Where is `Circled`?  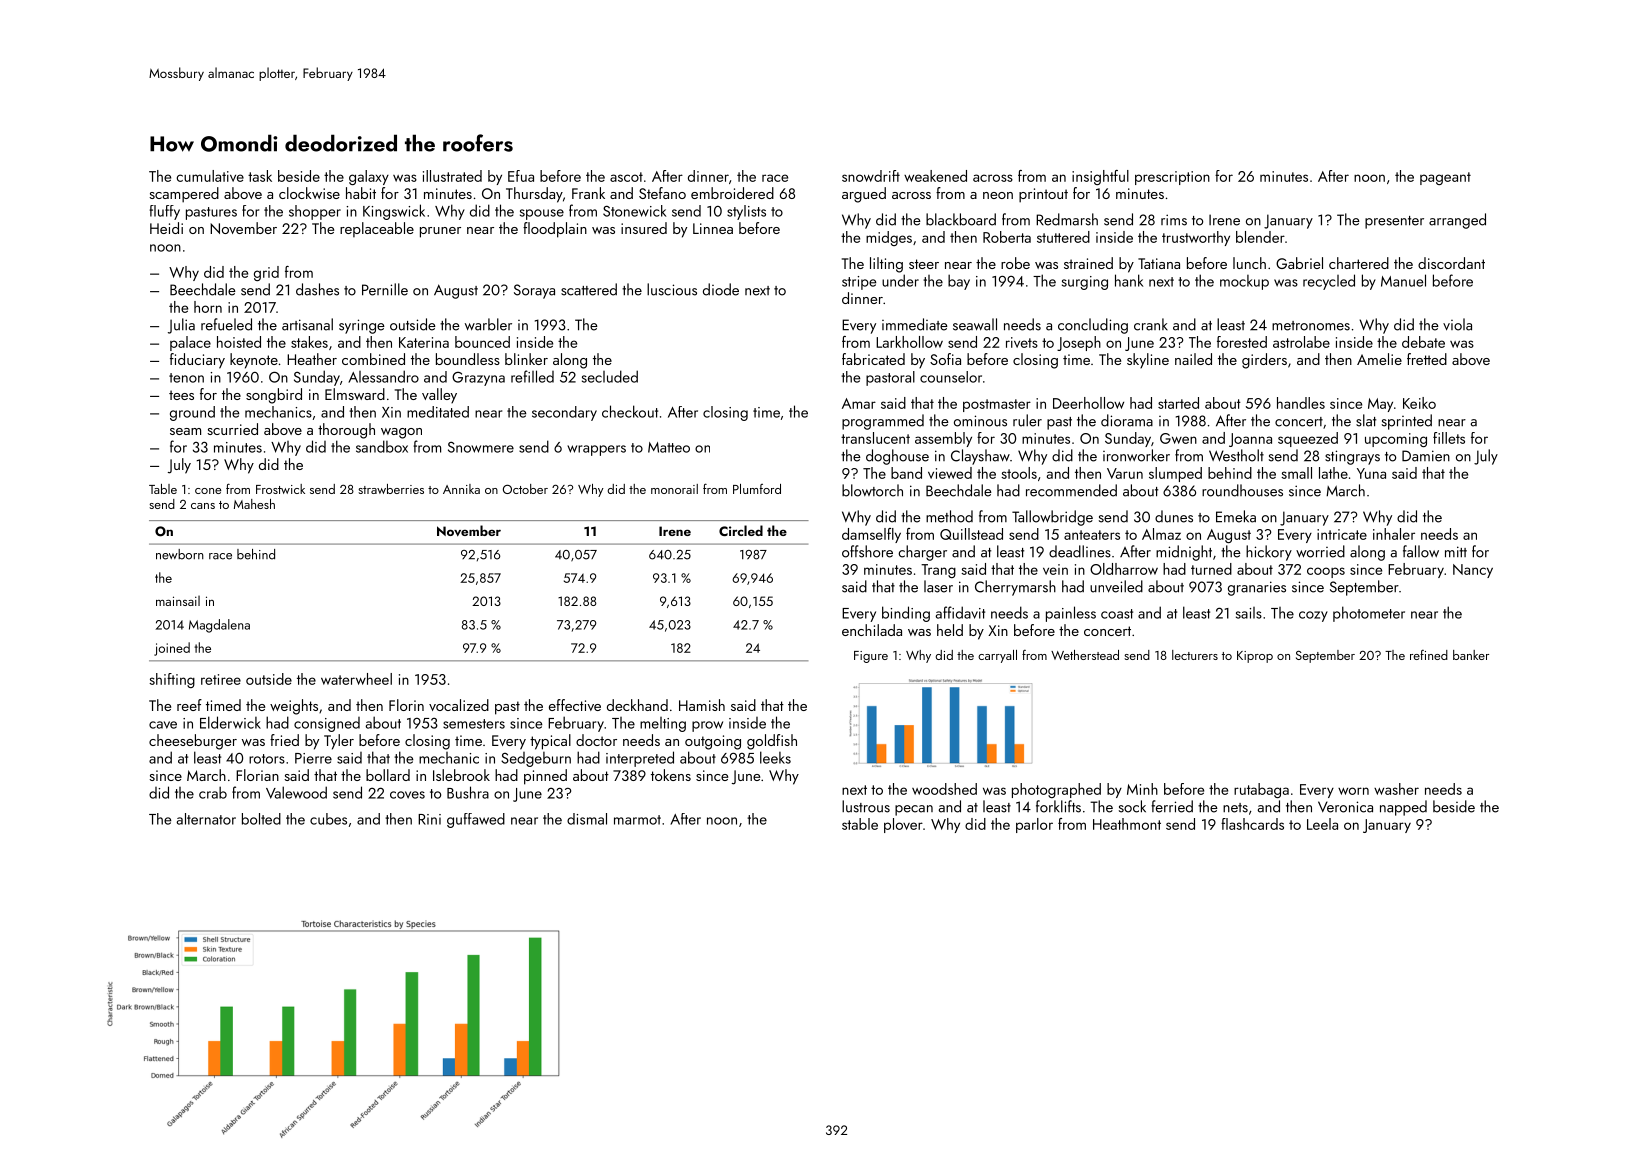
Circled is located at coordinates (741, 530).
